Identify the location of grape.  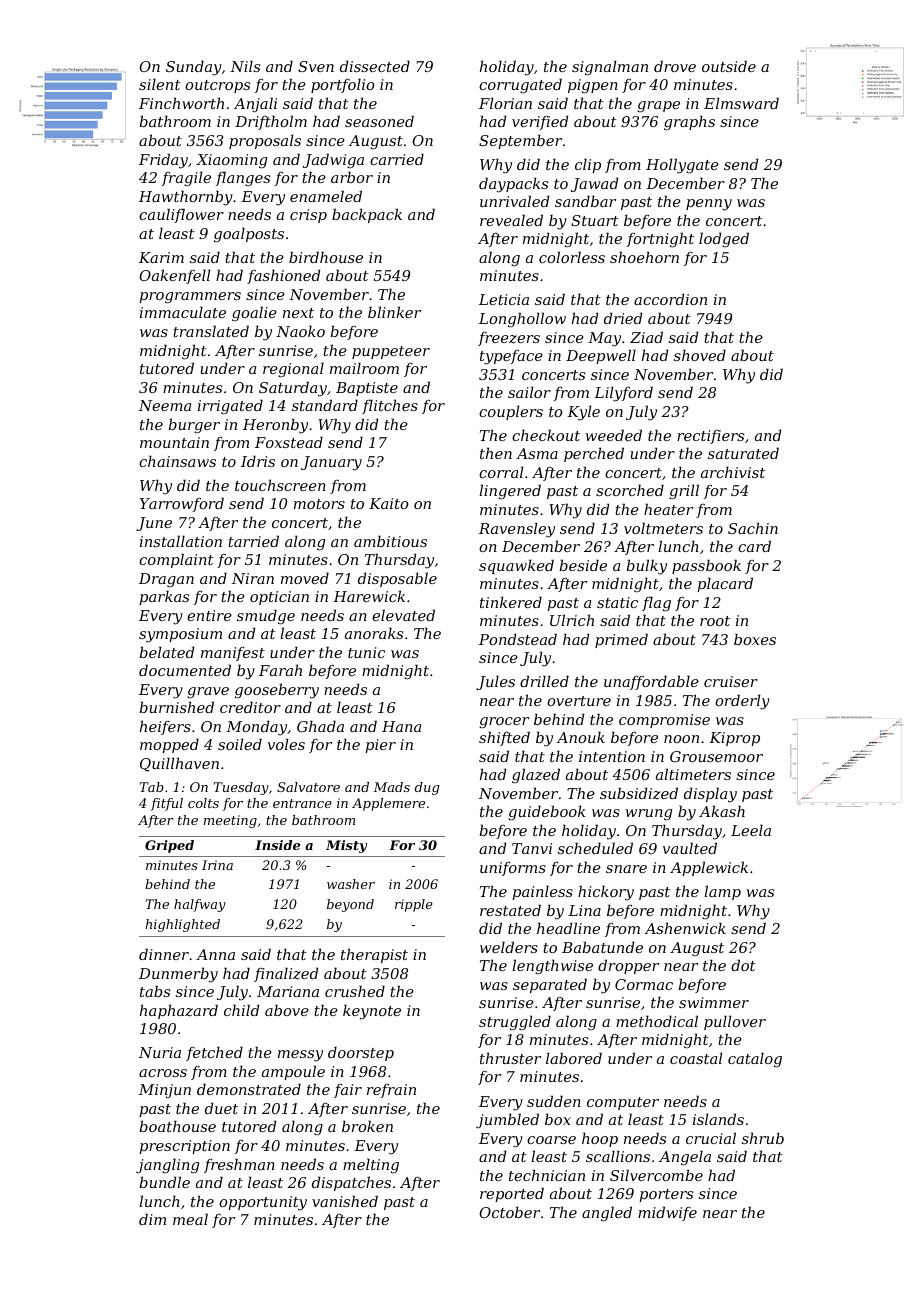
(658, 106).
